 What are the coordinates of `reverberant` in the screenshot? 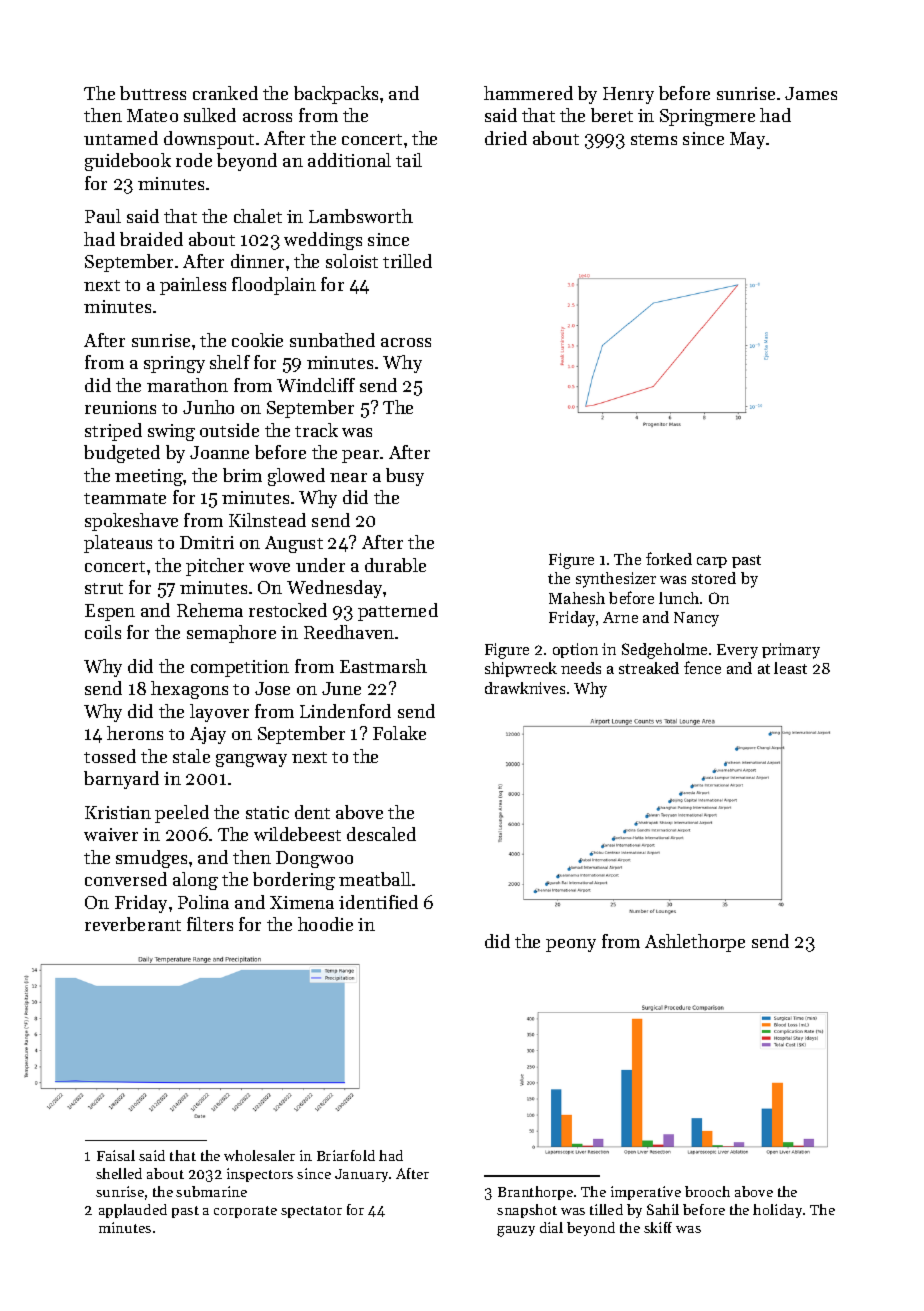 It's located at (133, 924).
